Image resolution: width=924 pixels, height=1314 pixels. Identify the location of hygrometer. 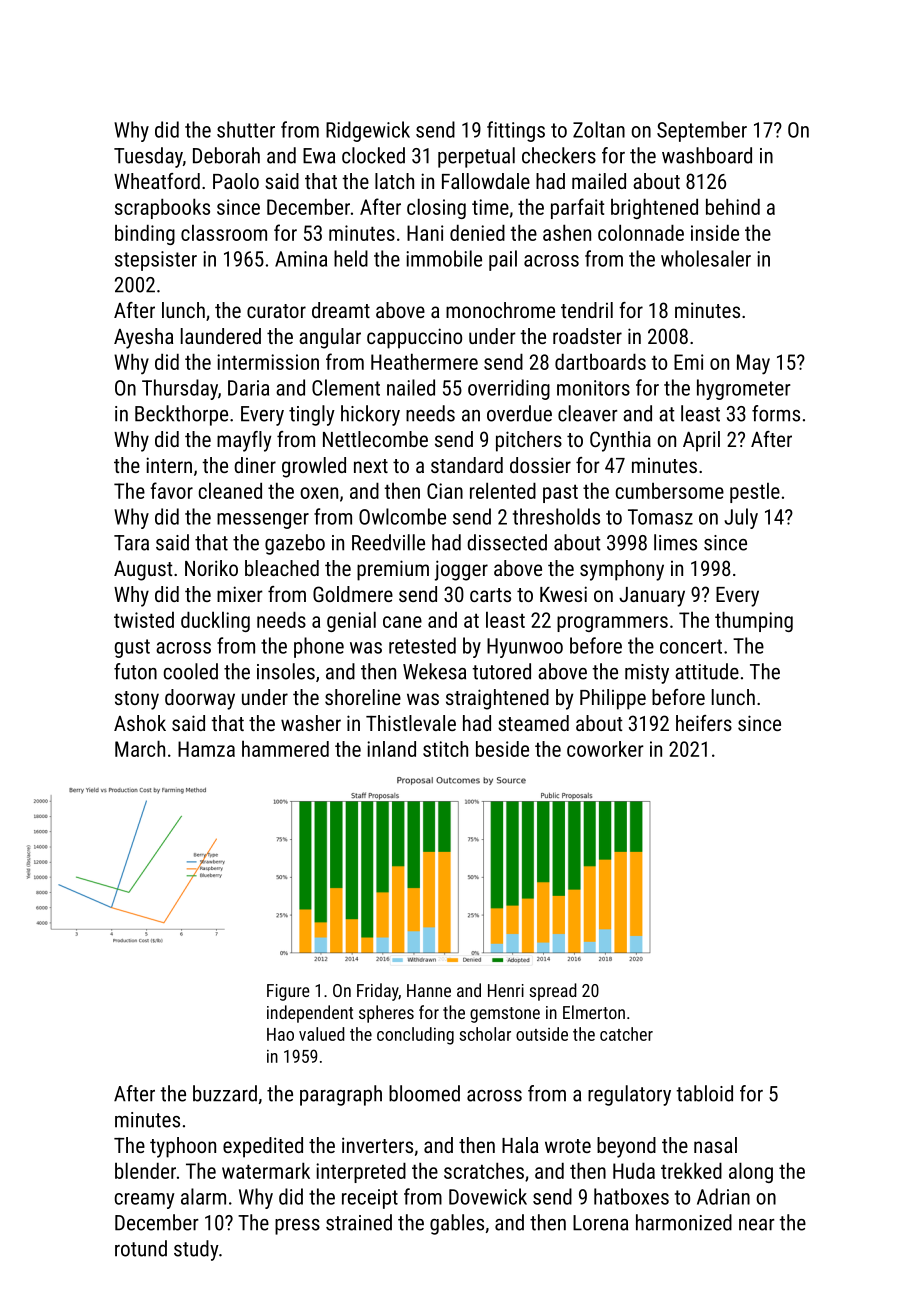
(744, 389).
